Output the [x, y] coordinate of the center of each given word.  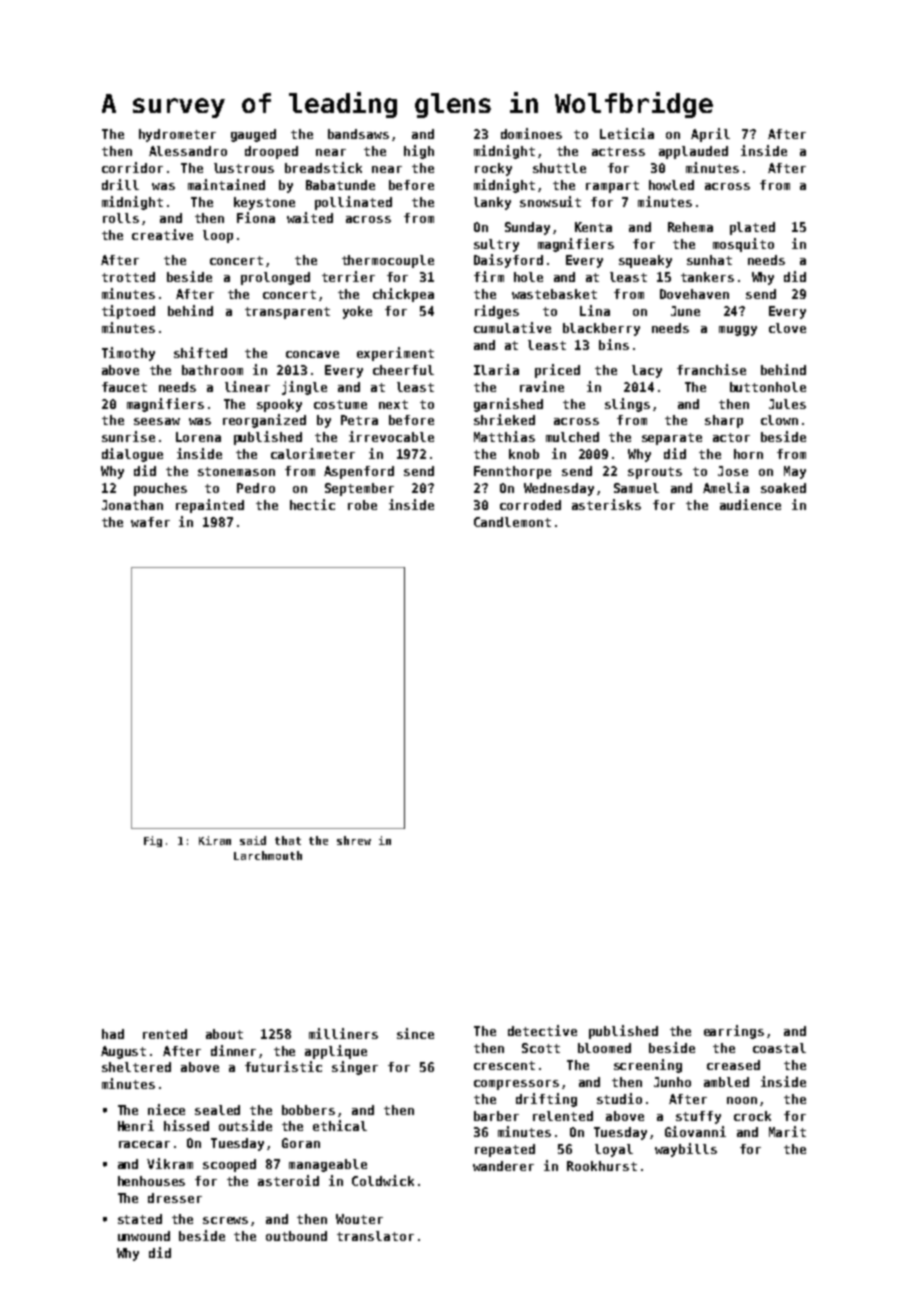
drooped [271, 152]
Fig [153, 841]
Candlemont [512, 522]
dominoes [531, 133]
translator [375, 1236]
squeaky [645, 261]
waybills [686, 1150]
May [795, 472]
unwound [144, 1236]
